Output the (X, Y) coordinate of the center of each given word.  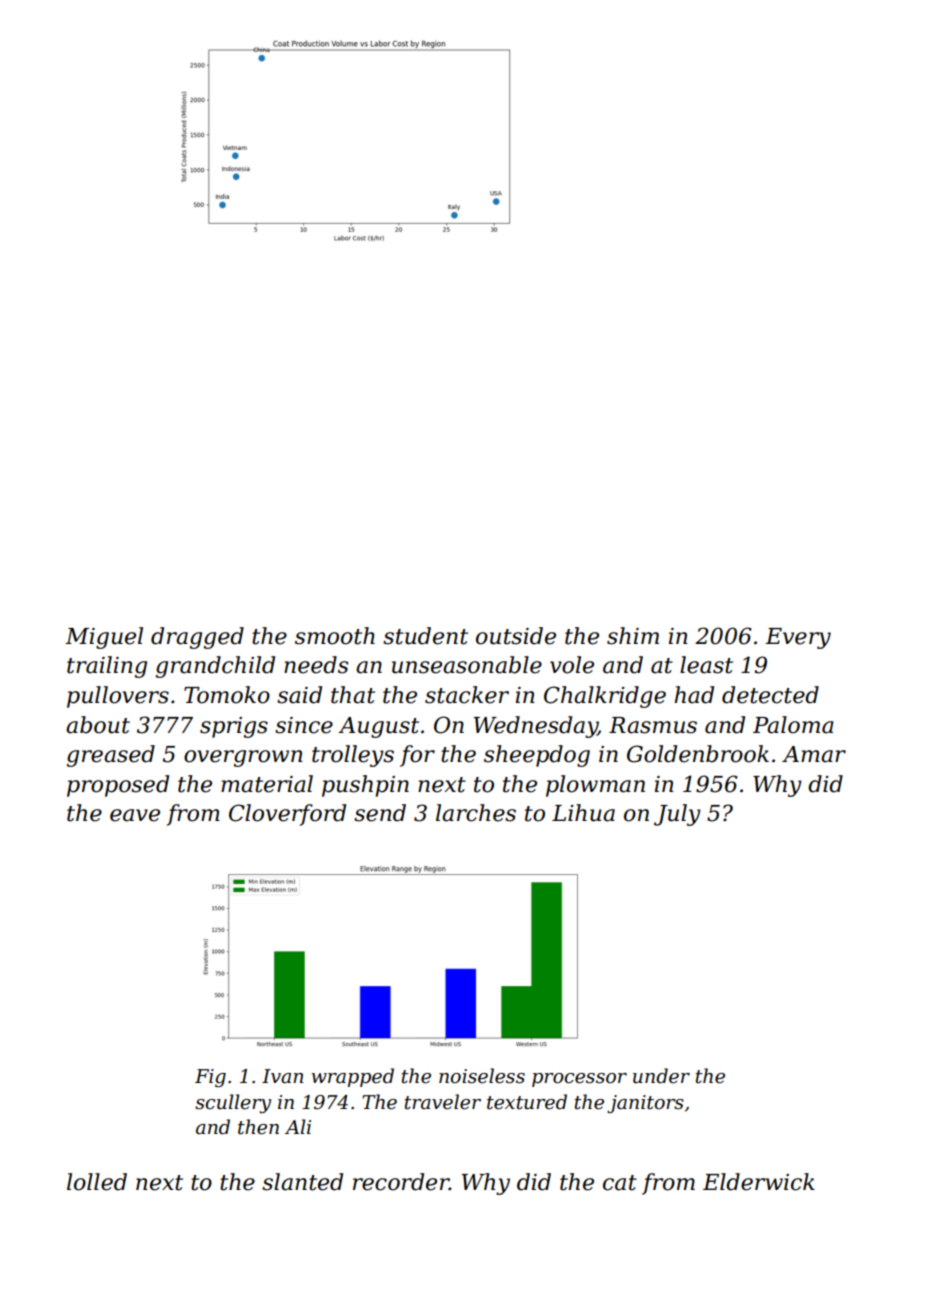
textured (527, 1102)
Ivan (282, 1076)
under (661, 1076)
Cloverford (287, 815)
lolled (97, 1182)
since (304, 725)
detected (770, 695)
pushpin (365, 786)
